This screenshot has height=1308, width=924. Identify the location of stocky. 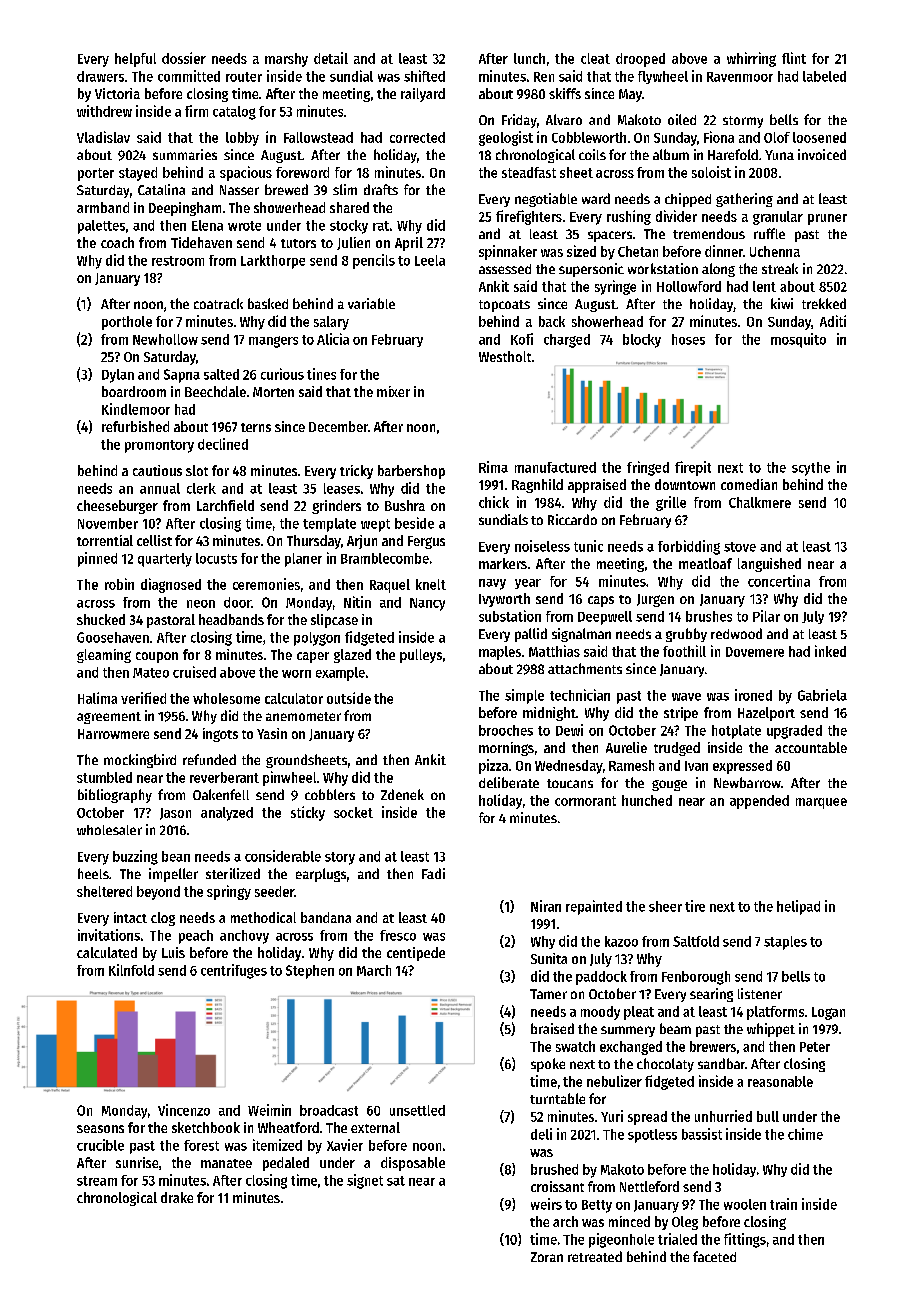
(349, 227).
